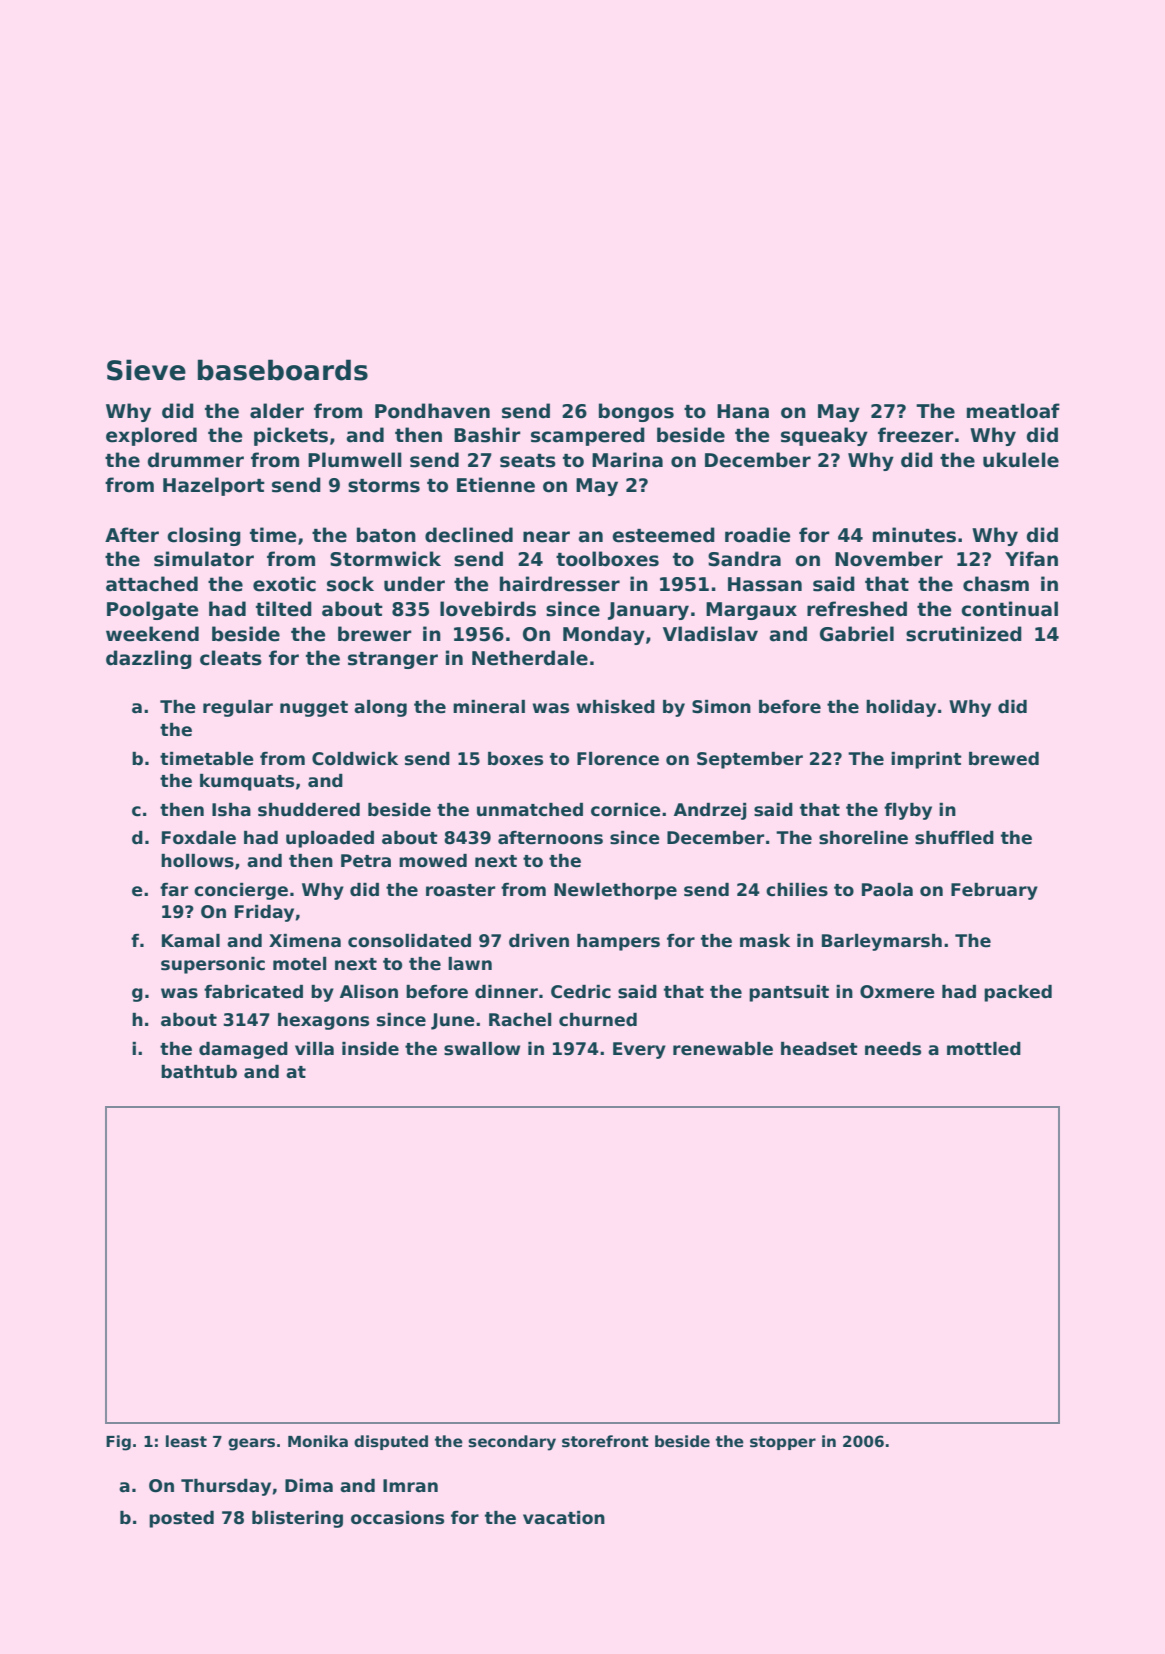 The height and width of the screenshot is (1654, 1165). I want to click on bongos, so click(636, 412).
